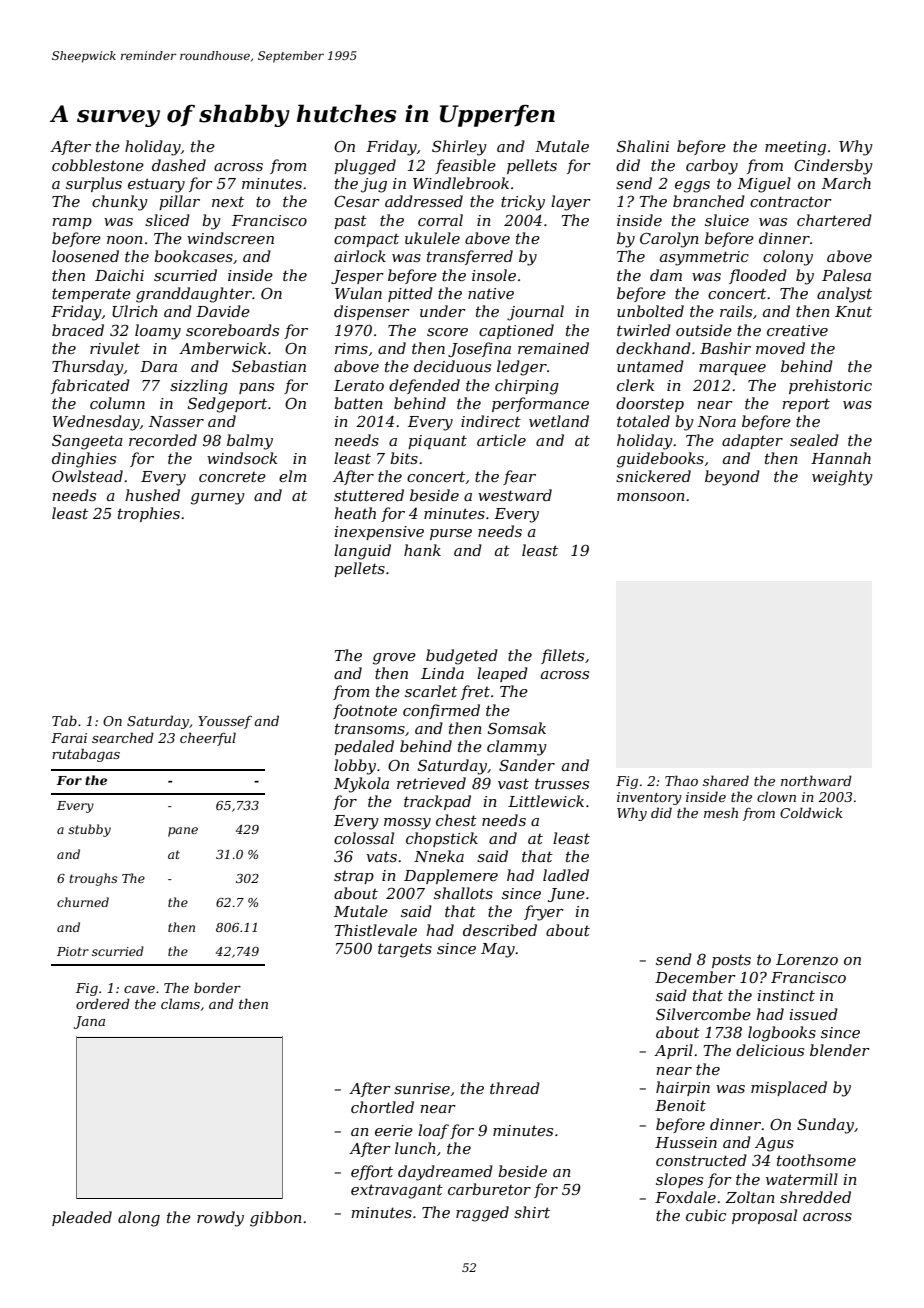 The image size is (924, 1308). Describe the element at coordinates (365, 167) in the screenshot. I see `plugged` at that location.
